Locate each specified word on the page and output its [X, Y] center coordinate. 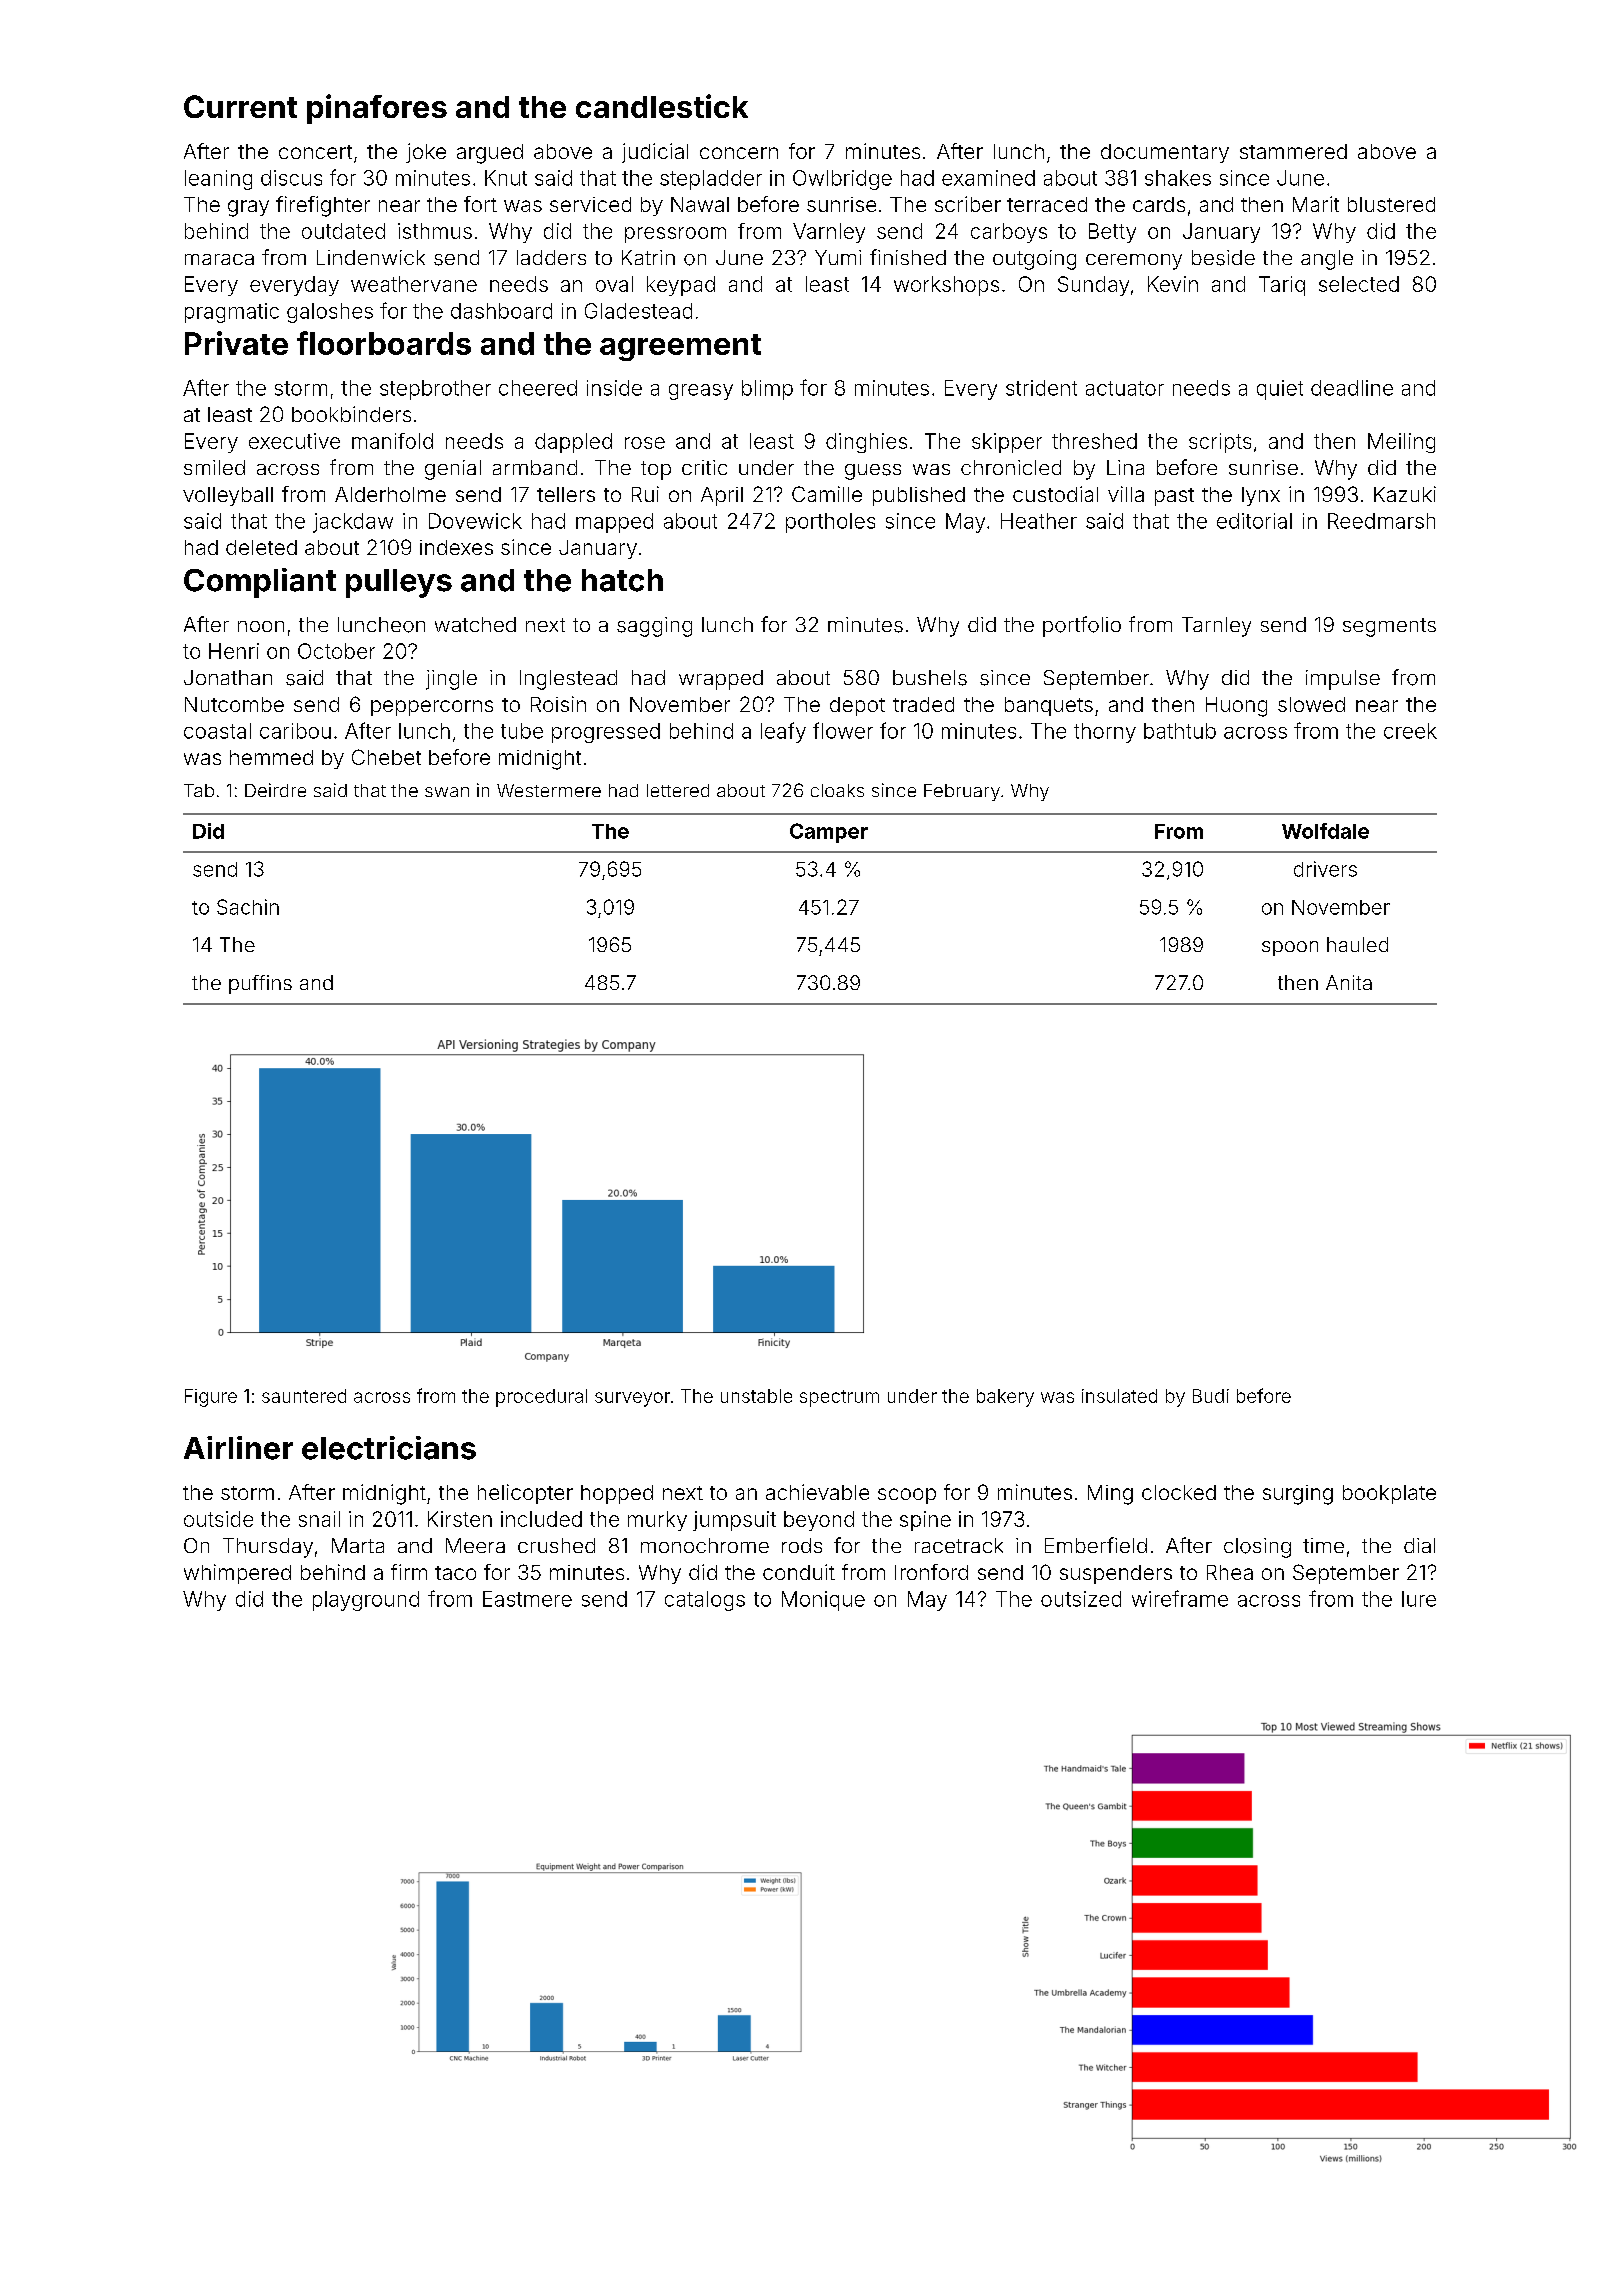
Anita [1349, 982]
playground [366, 1601]
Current [240, 106]
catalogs [705, 1601]
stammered [1293, 151]
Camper [829, 833]
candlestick [662, 106]
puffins [260, 984]
